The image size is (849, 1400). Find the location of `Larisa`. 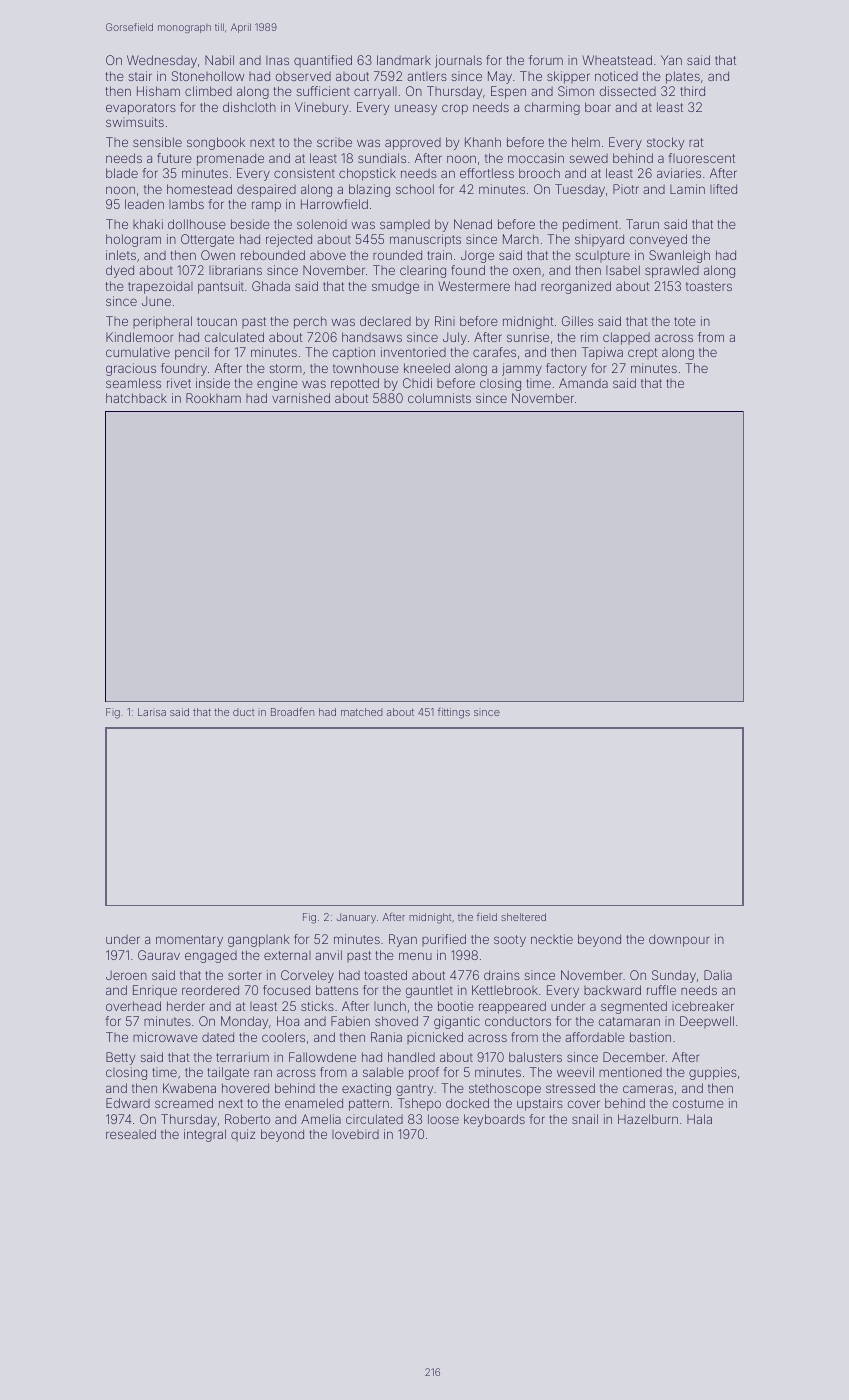

Larisa is located at coordinates (152, 712).
